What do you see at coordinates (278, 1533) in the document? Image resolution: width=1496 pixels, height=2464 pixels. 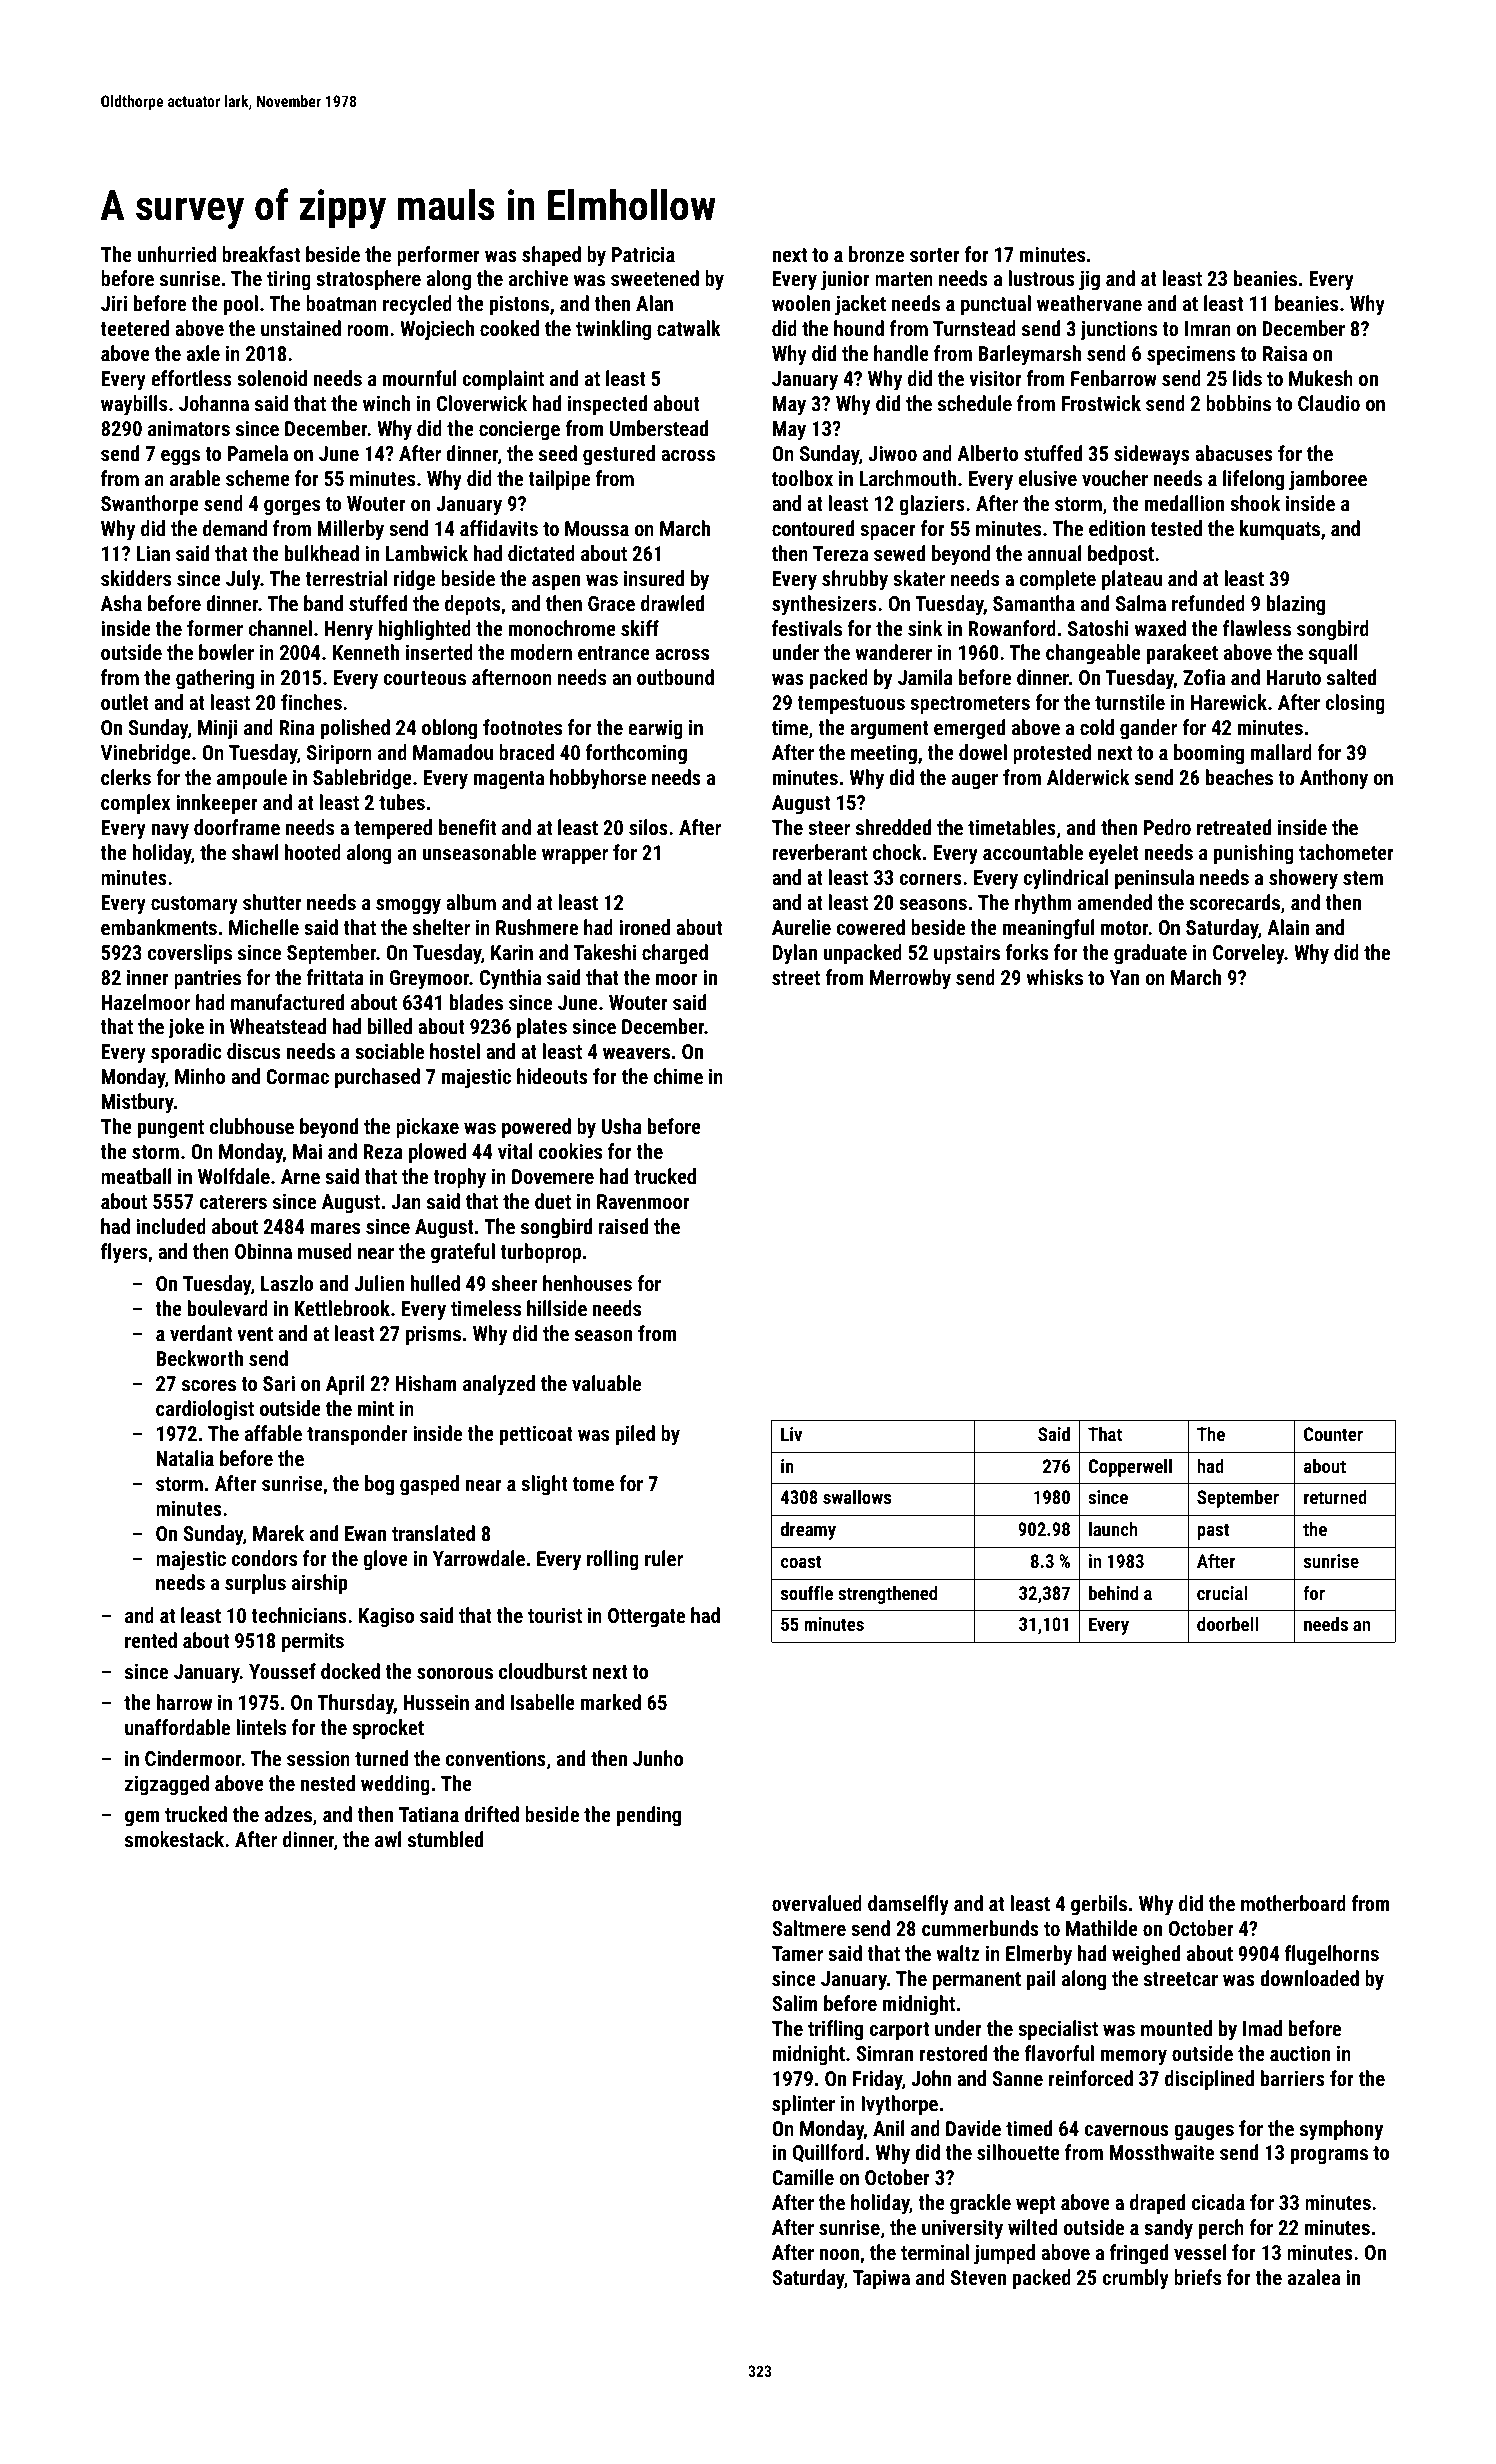 I see `Marek` at bounding box center [278, 1533].
